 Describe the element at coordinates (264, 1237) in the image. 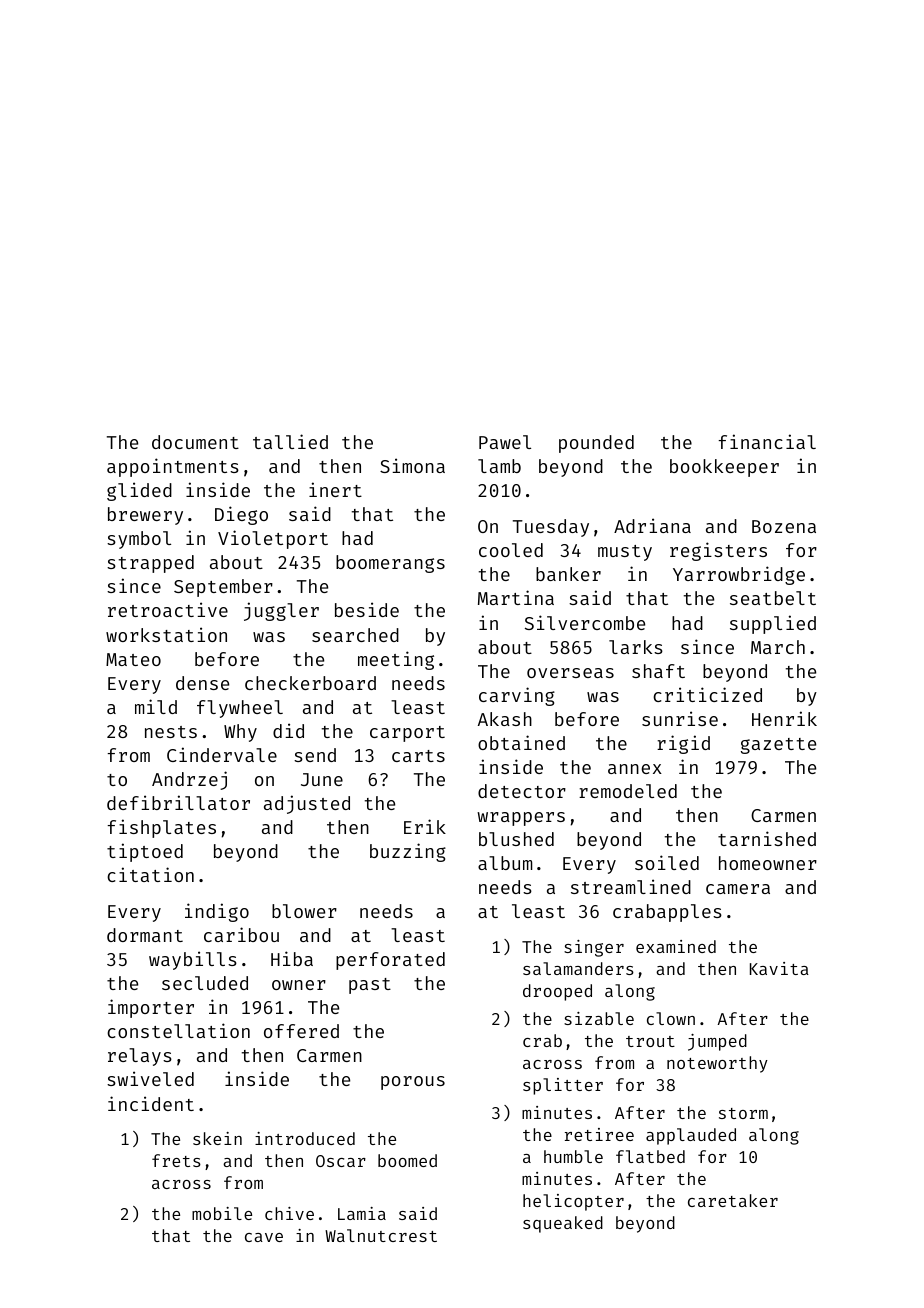

I see `cave` at that location.
